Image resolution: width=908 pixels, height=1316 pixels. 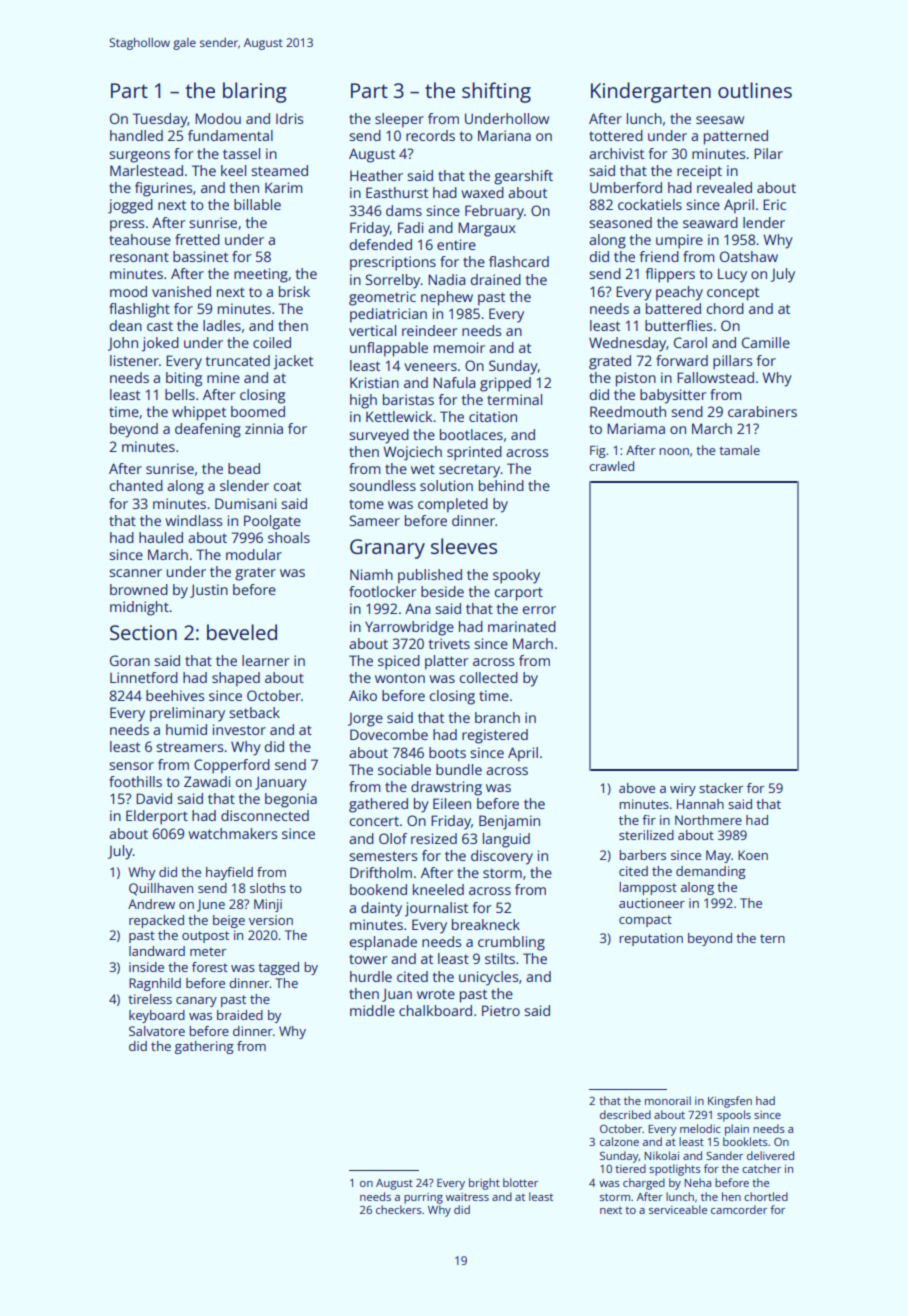 What do you see at coordinates (258, 411) in the screenshot?
I see `boomed` at bounding box center [258, 411].
